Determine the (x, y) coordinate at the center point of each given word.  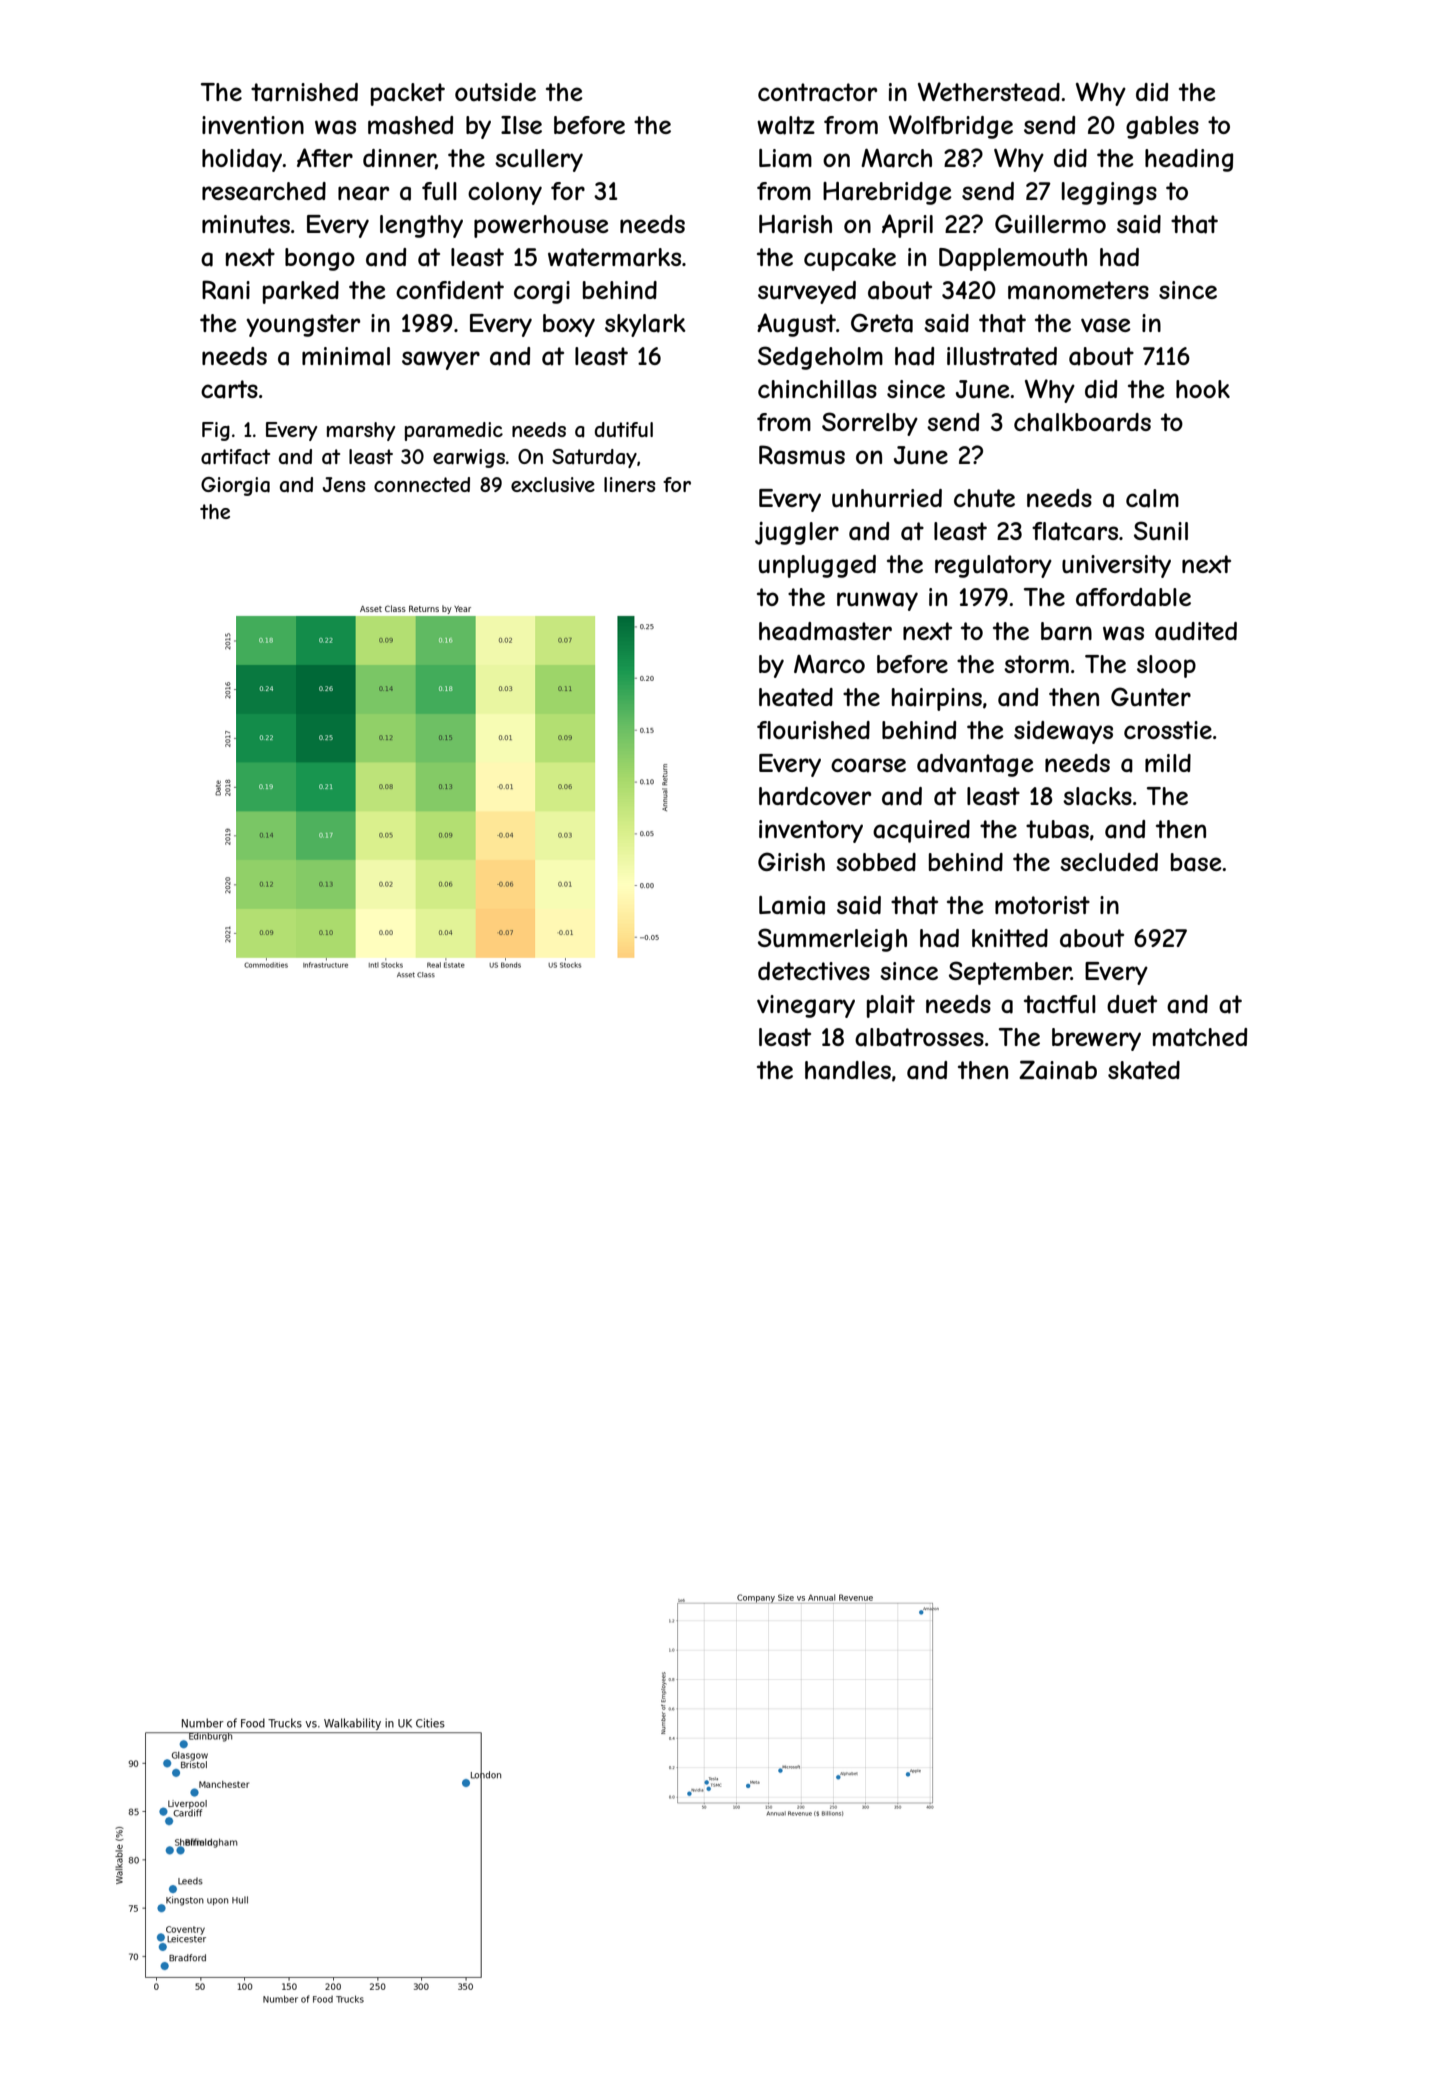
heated (796, 697)
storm (1036, 664)
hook (1203, 389)
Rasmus (802, 455)
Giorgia (235, 486)
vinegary (806, 1006)
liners (630, 484)
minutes (246, 224)
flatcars (1075, 531)
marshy (361, 431)
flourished (813, 730)
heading (1189, 160)
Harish (795, 224)
